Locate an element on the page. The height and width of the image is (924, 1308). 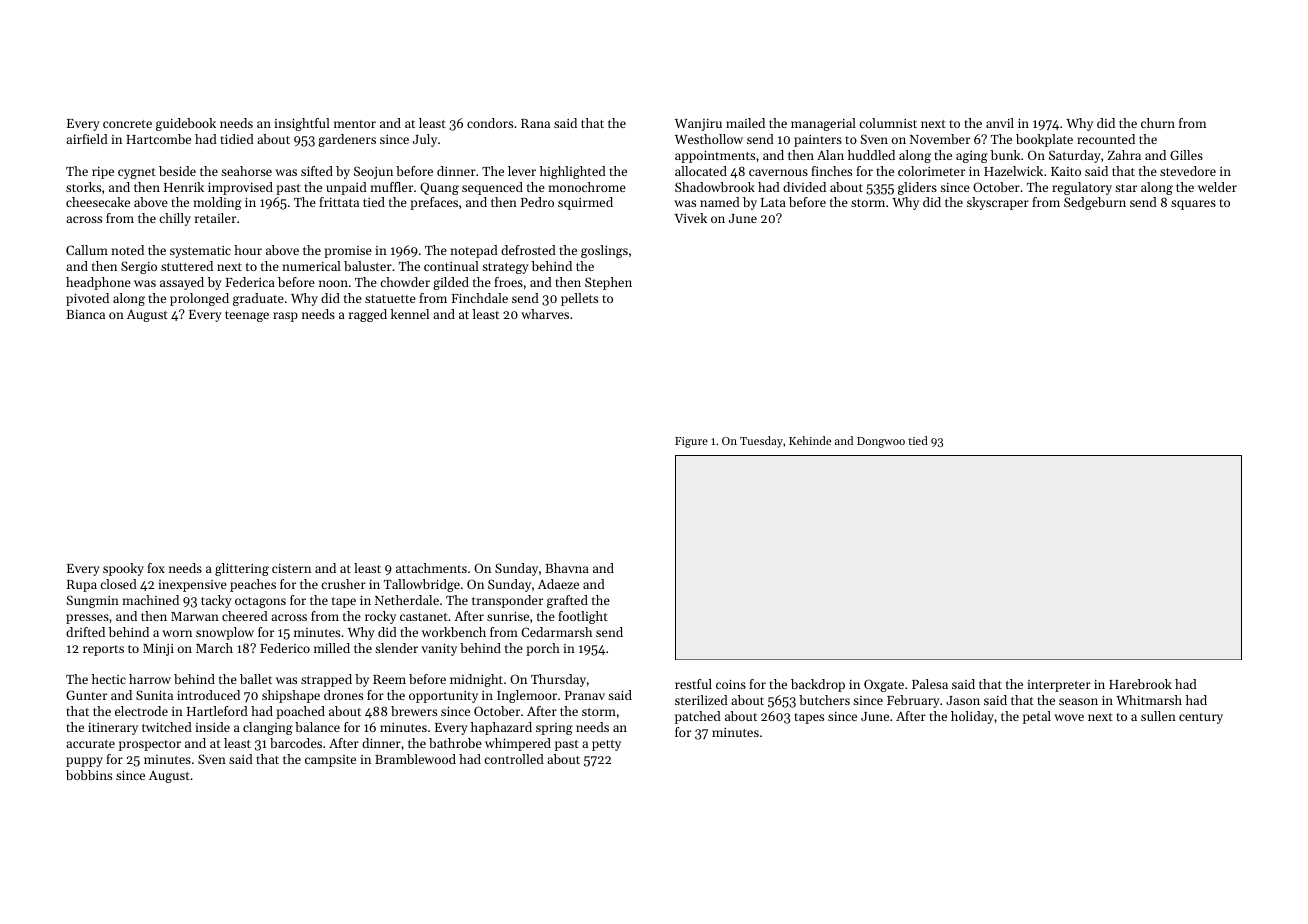
condors is located at coordinates (490, 123).
